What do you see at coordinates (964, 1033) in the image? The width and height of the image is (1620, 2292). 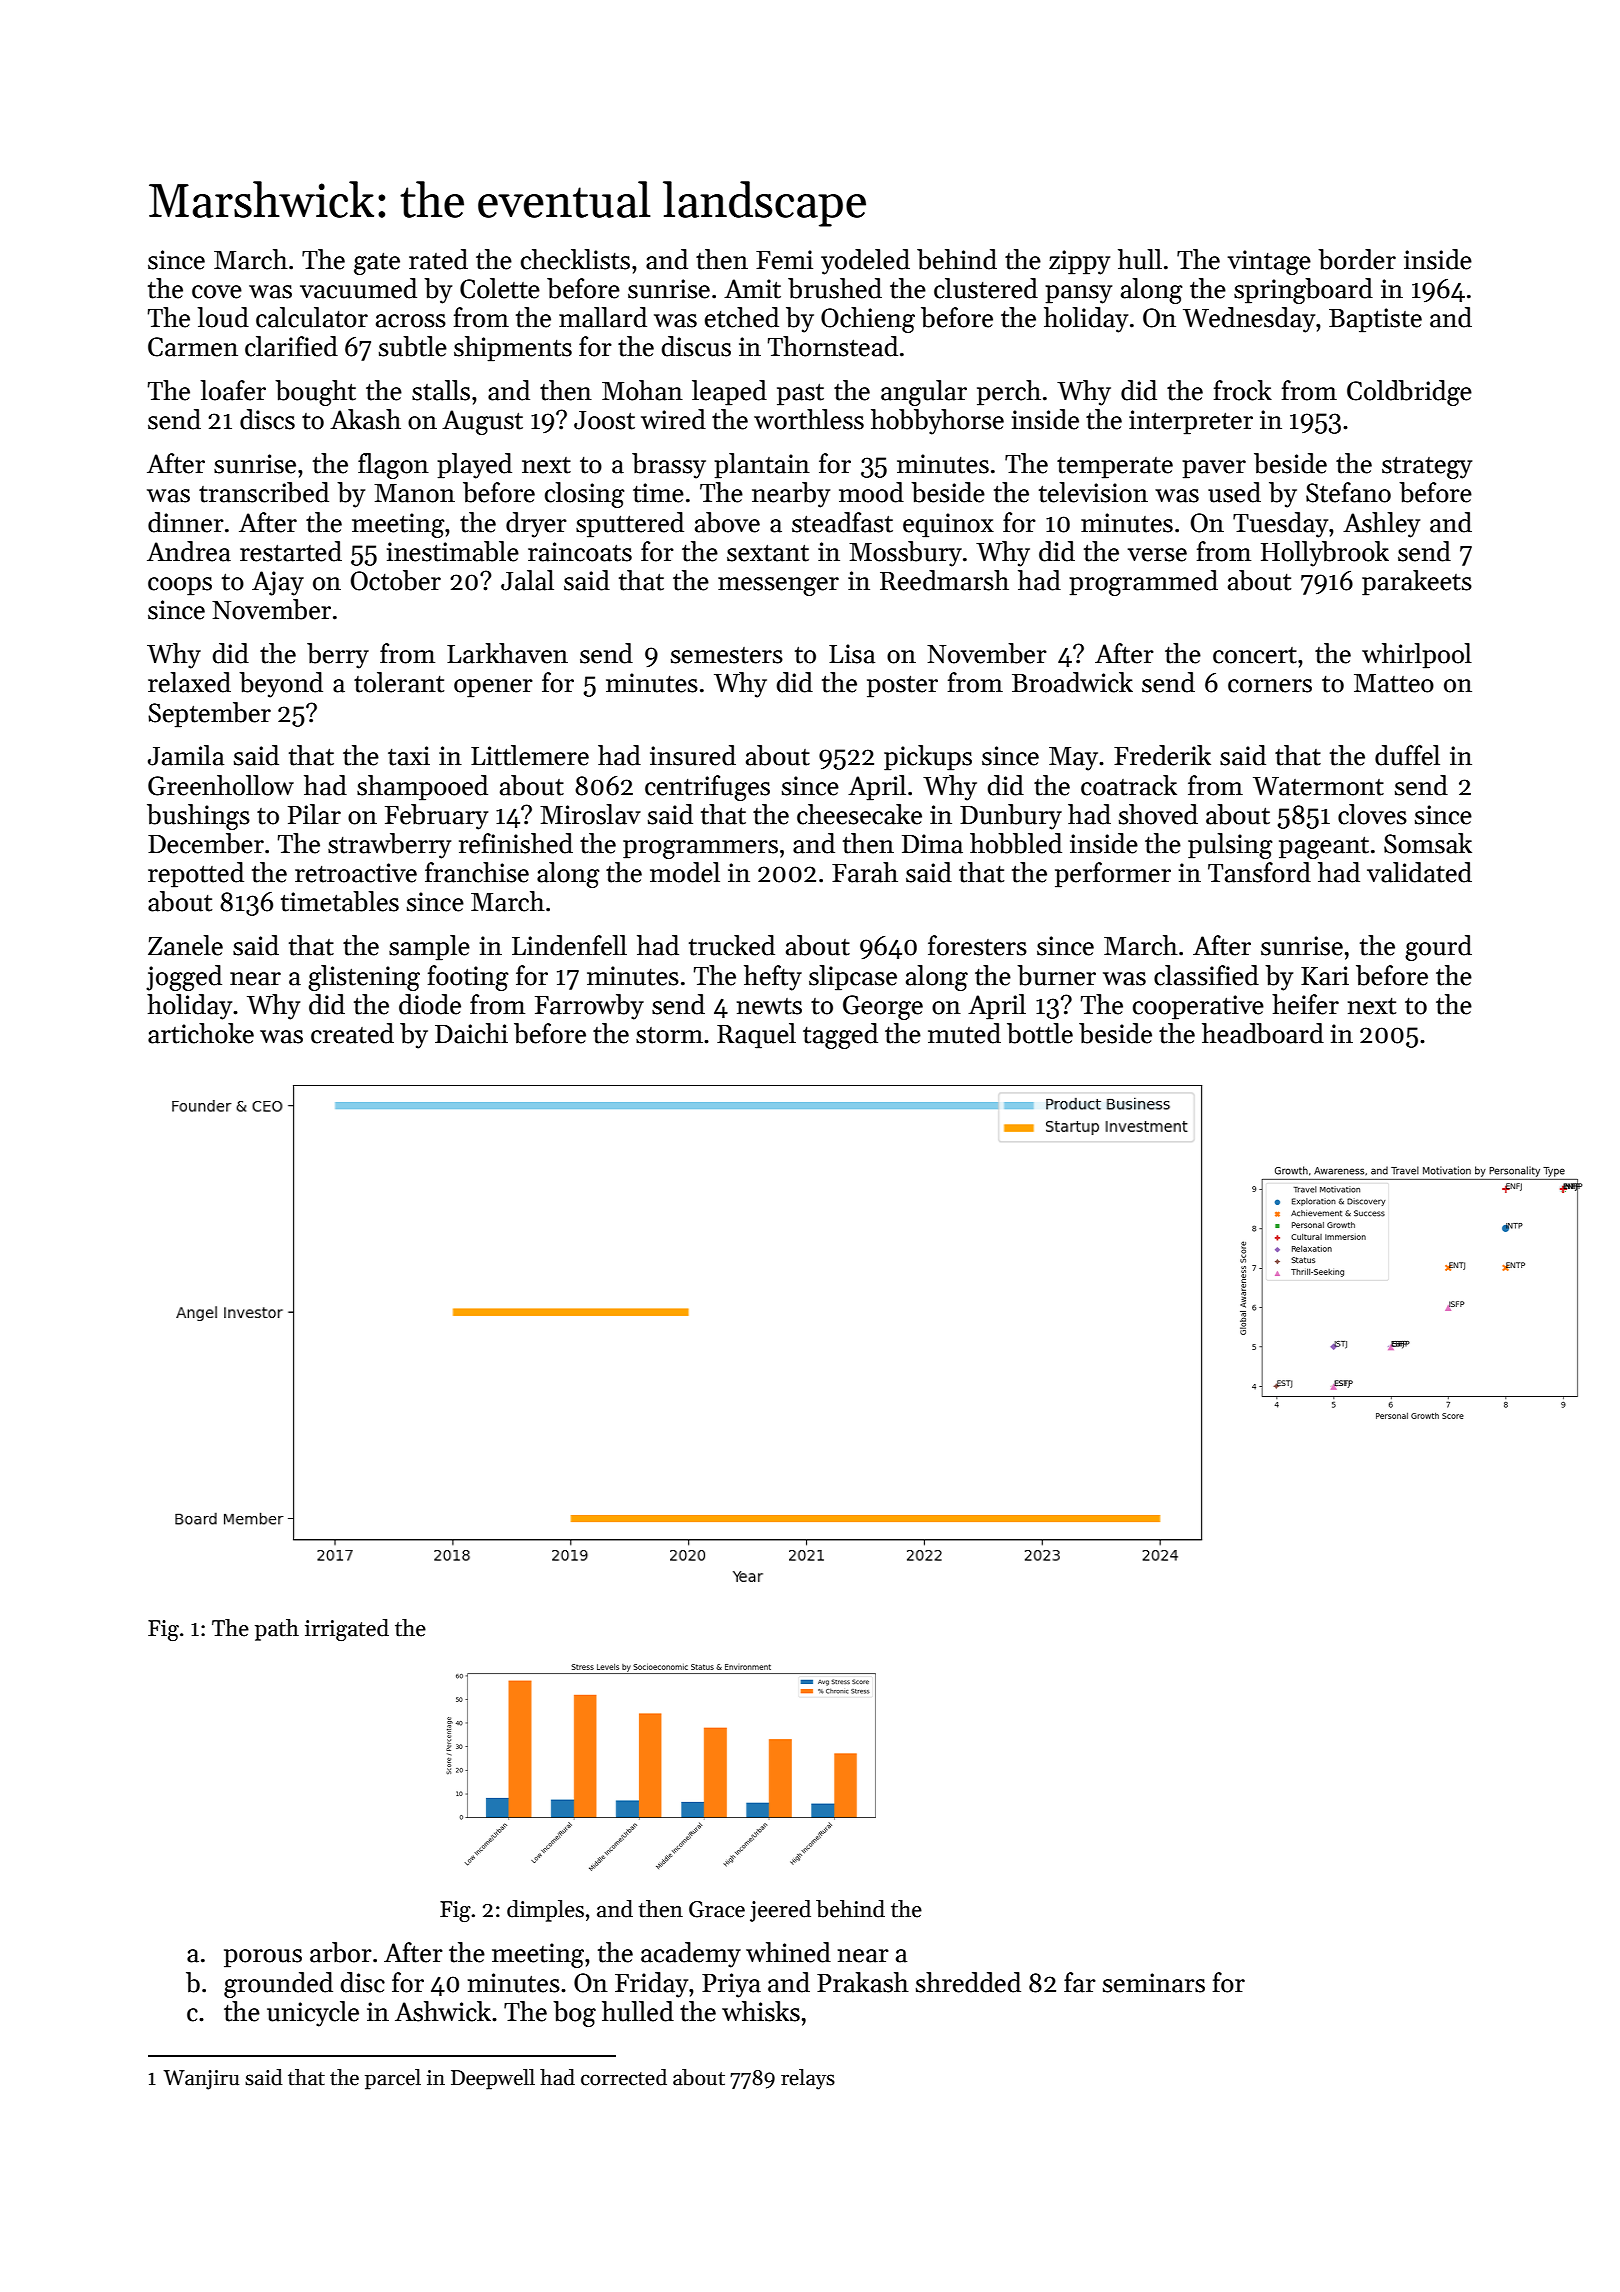 I see `muted` at bounding box center [964, 1033].
